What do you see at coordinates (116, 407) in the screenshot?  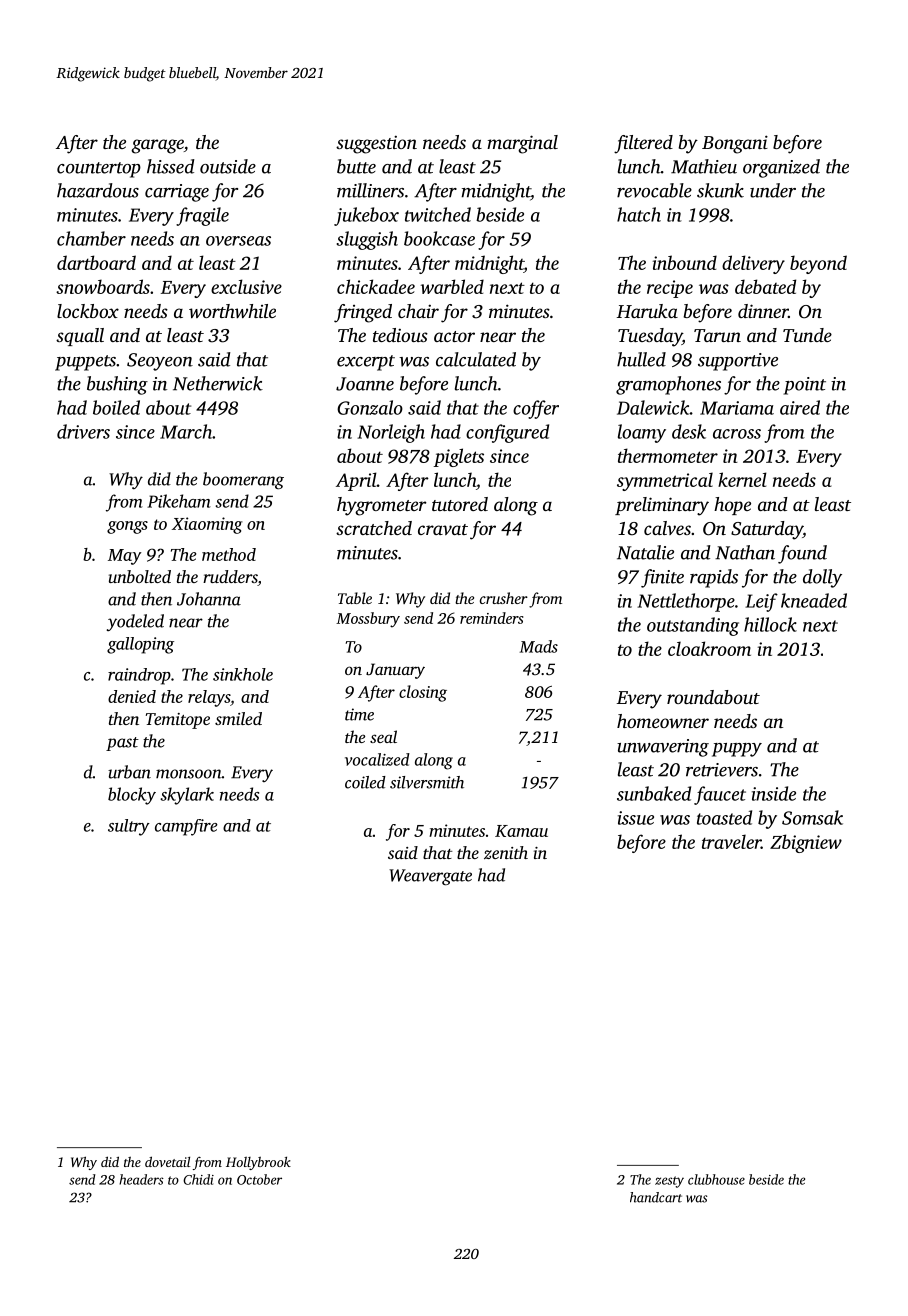 I see `boiled` at bounding box center [116, 407].
